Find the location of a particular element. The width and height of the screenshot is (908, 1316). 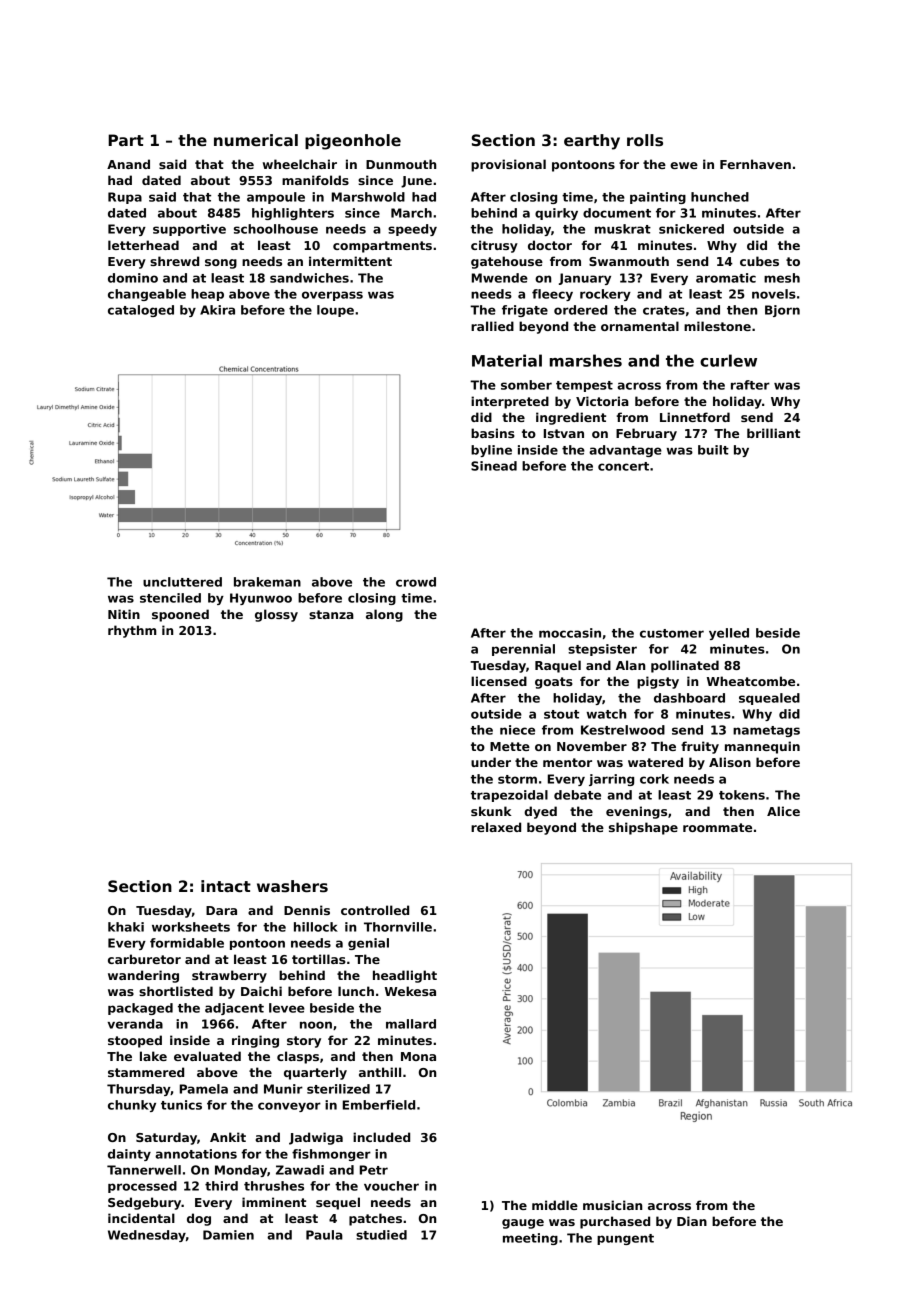

pigeonhole is located at coordinates (353, 142).
